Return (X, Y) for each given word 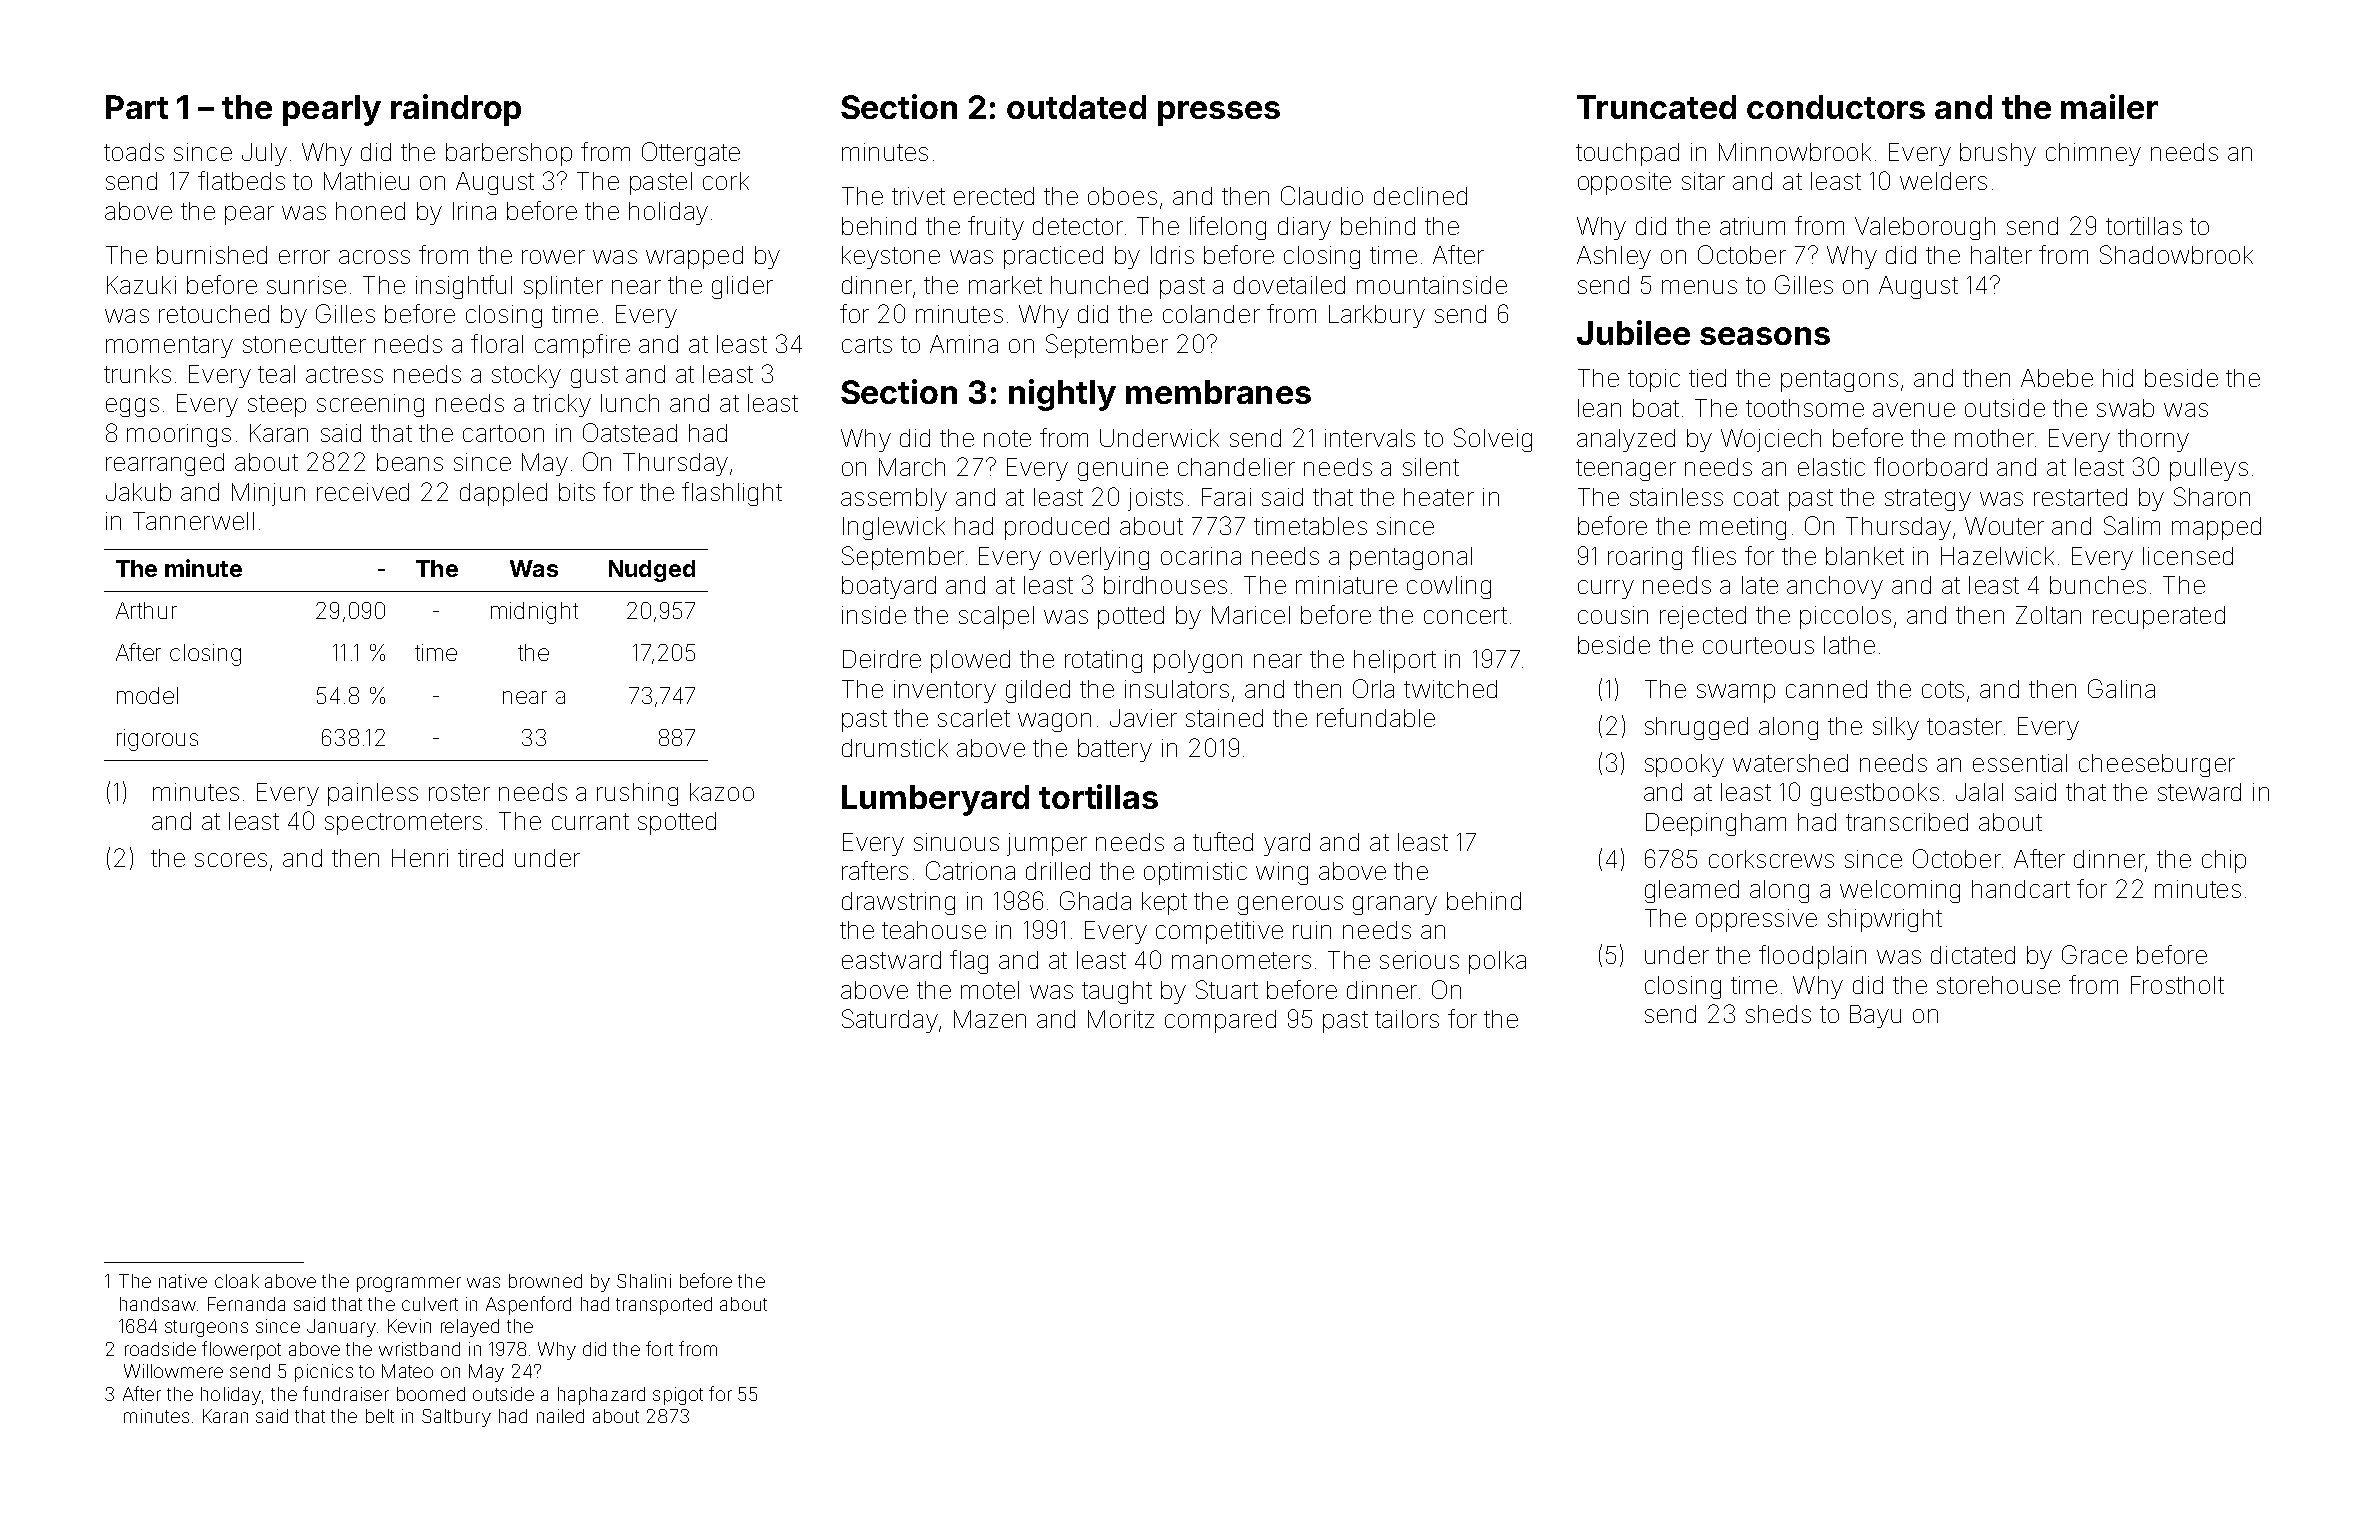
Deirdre (882, 659)
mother (1994, 438)
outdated (1076, 107)
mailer (2109, 106)
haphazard (601, 1396)
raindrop (456, 110)
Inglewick (894, 528)
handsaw (158, 1304)
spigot (678, 1396)
